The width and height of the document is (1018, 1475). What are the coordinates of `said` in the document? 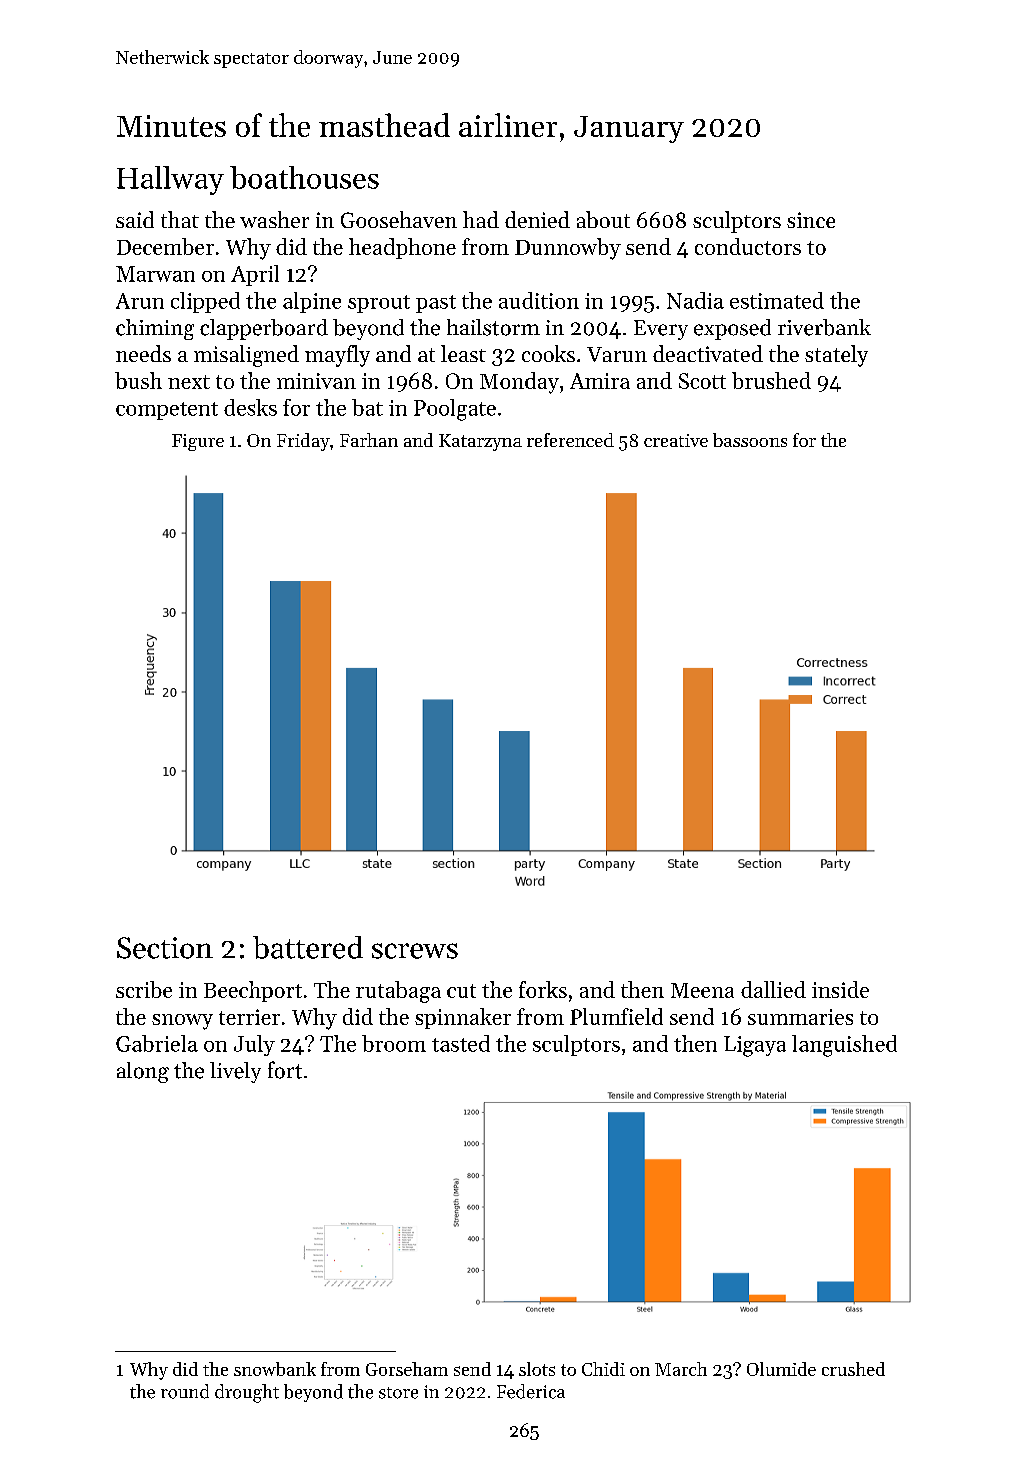 It's located at (135, 219).
